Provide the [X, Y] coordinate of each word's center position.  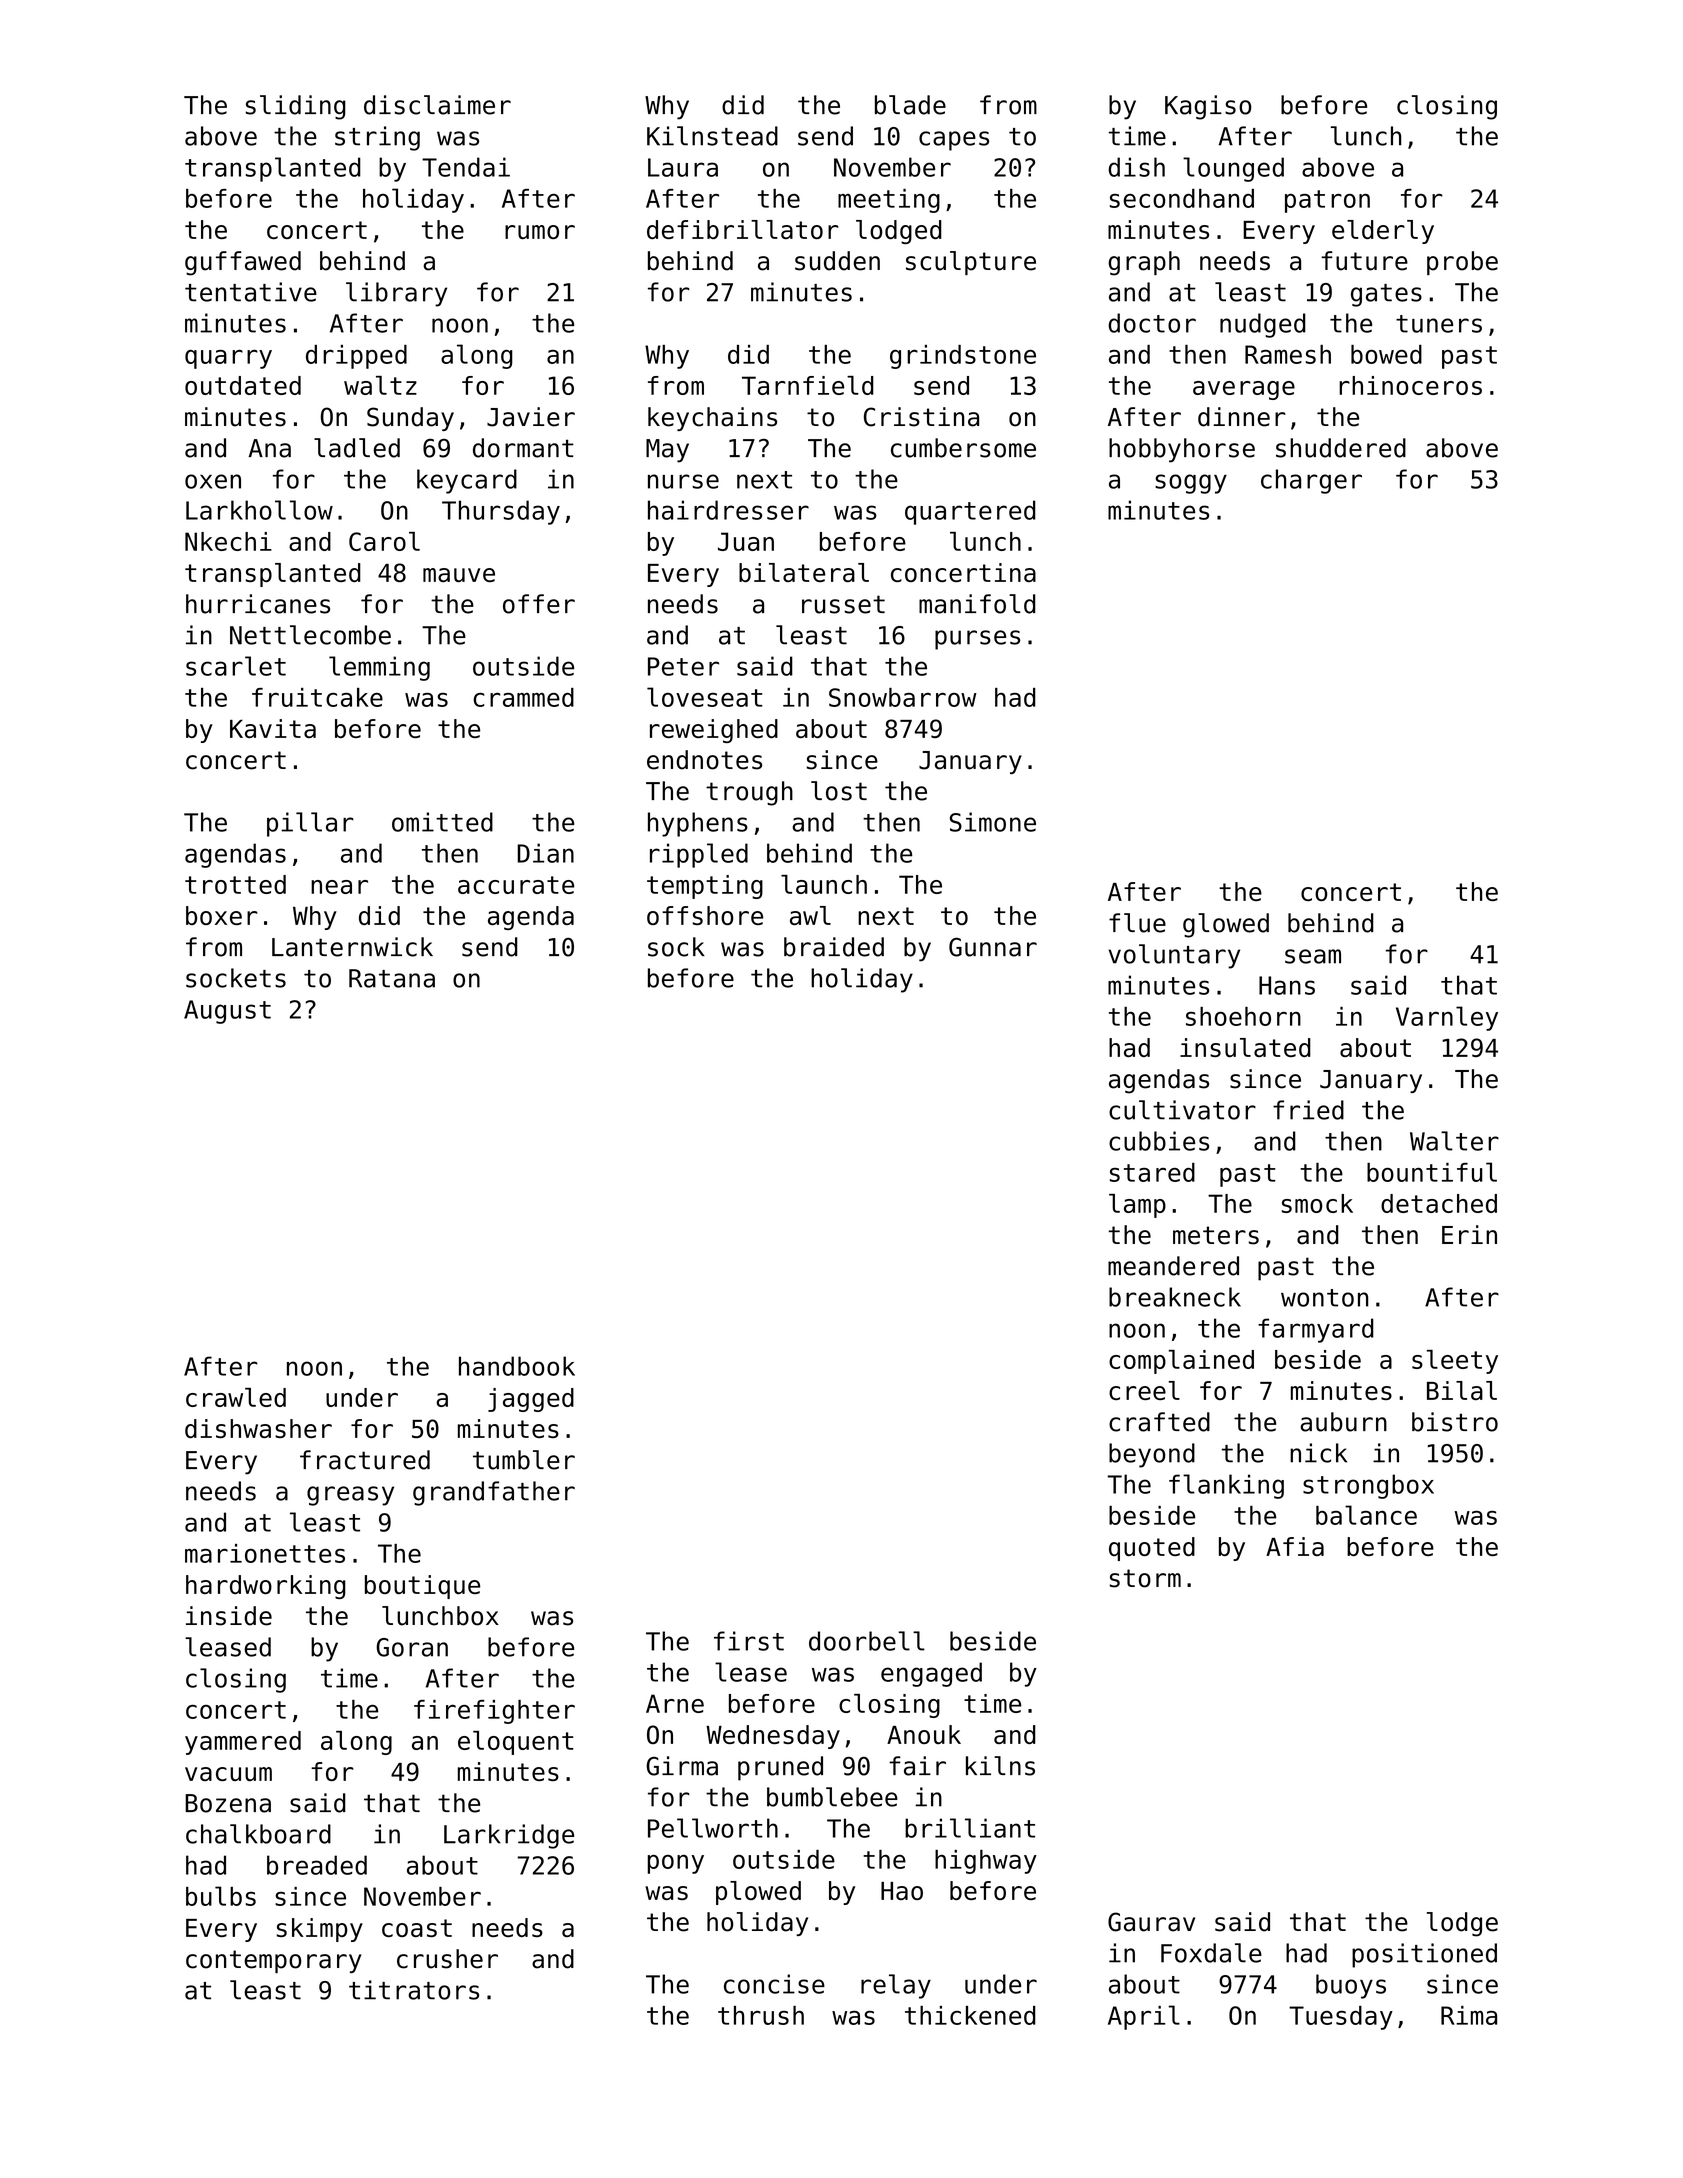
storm [1145, 1578]
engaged [931, 1674]
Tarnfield [808, 385]
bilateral [804, 572]
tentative [251, 292]
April [1144, 2017]
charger [1311, 481]
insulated [1245, 1047]
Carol [384, 541]
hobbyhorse [1182, 450]
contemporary [273, 1961]
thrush [761, 2015]
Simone [993, 822]
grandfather [494, 1493]
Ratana [392, 978]
